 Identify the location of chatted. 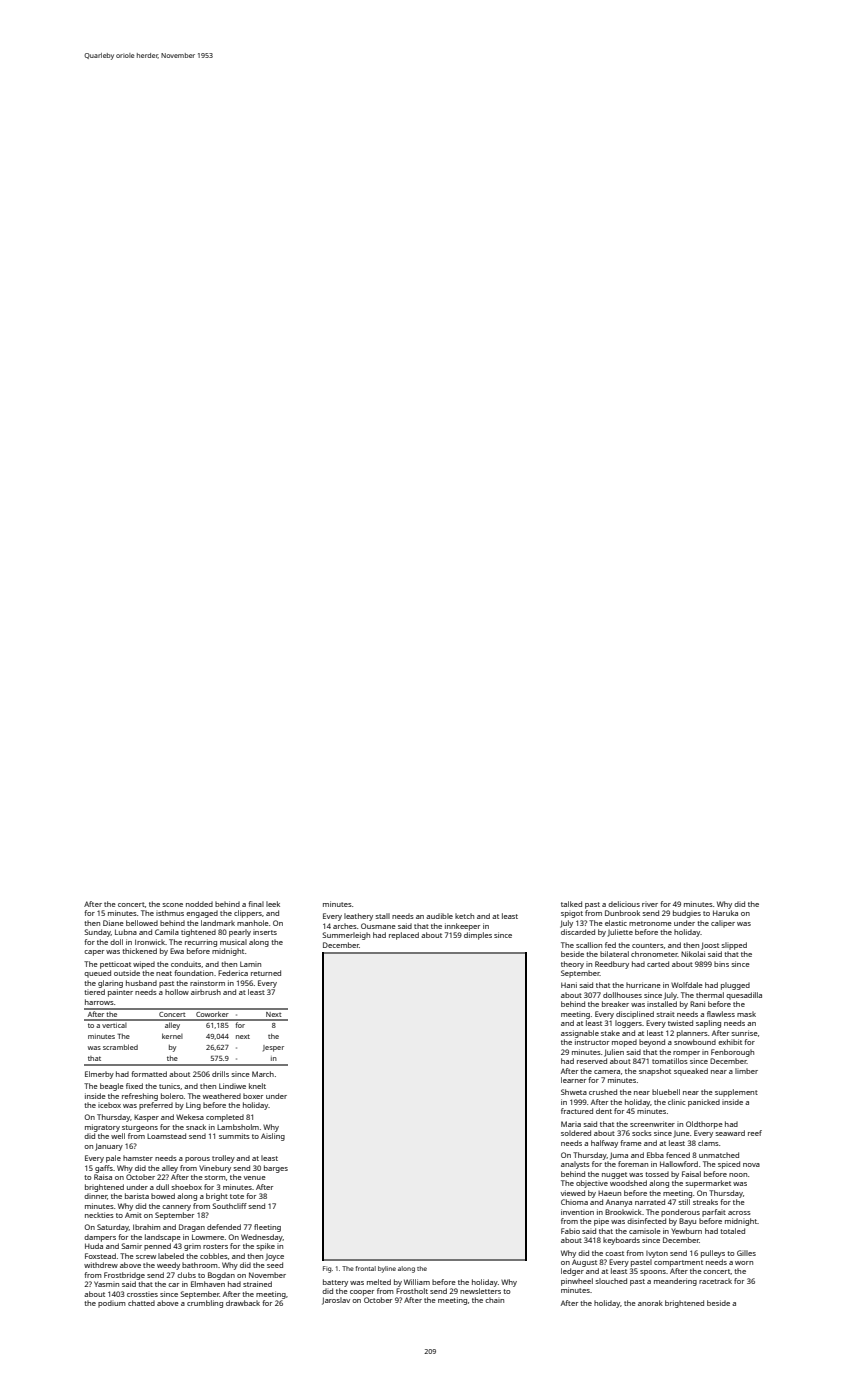
(141, 1303).
